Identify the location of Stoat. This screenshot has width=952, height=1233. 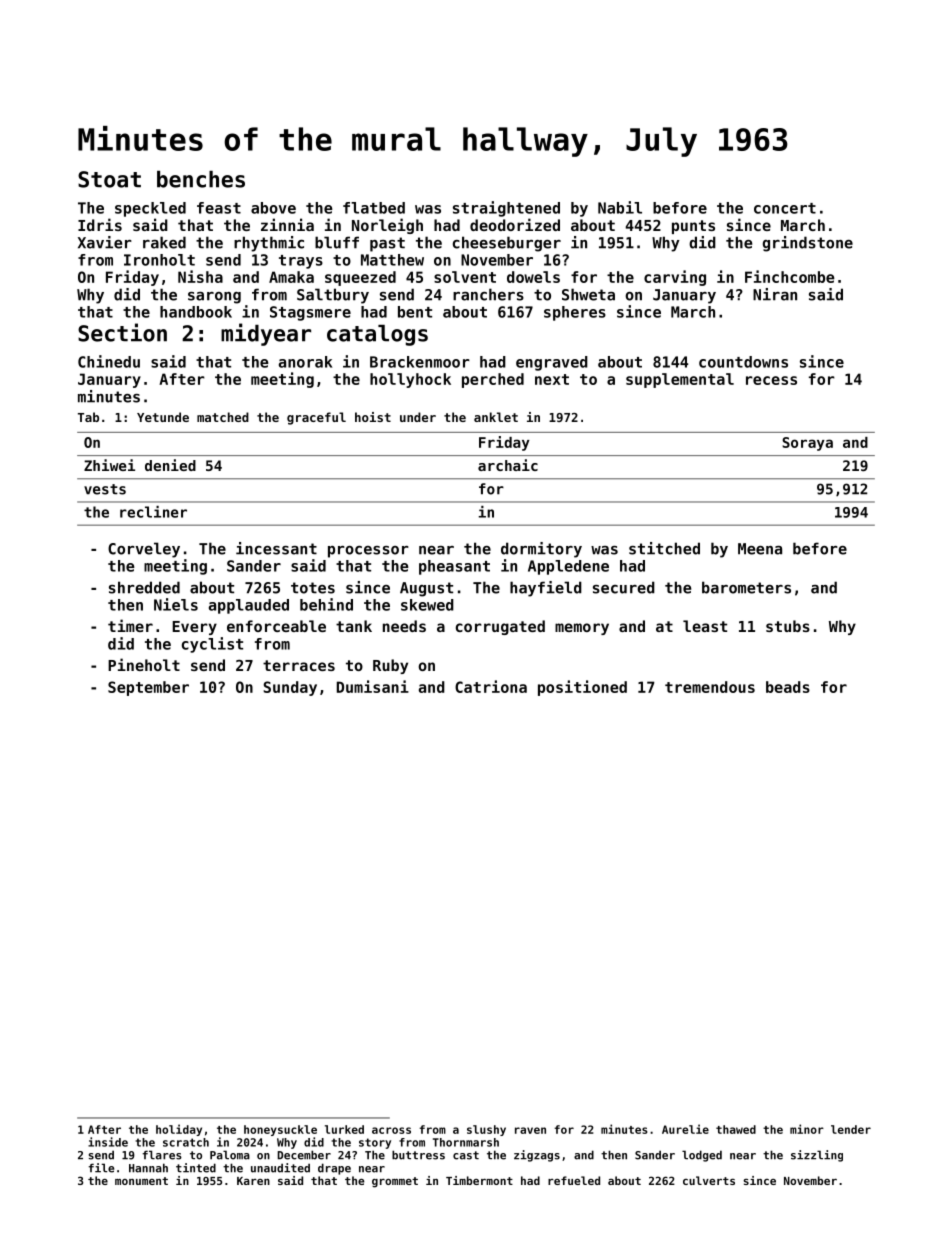
(109, 179).
